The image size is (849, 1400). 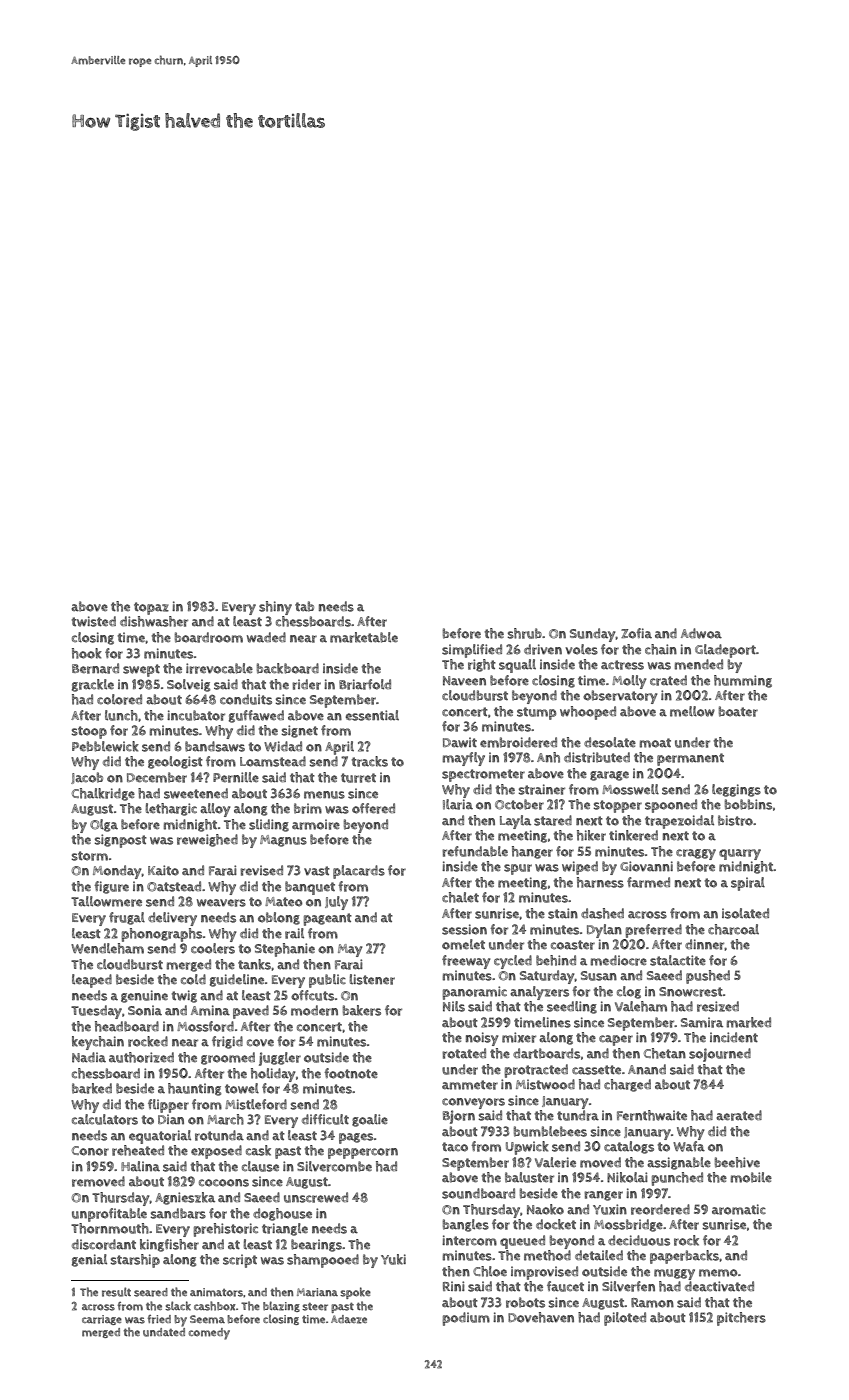 What do you see at coordinates (739, 1115) in the image?
I see `aerated` at bounding box center [739, 1115].
